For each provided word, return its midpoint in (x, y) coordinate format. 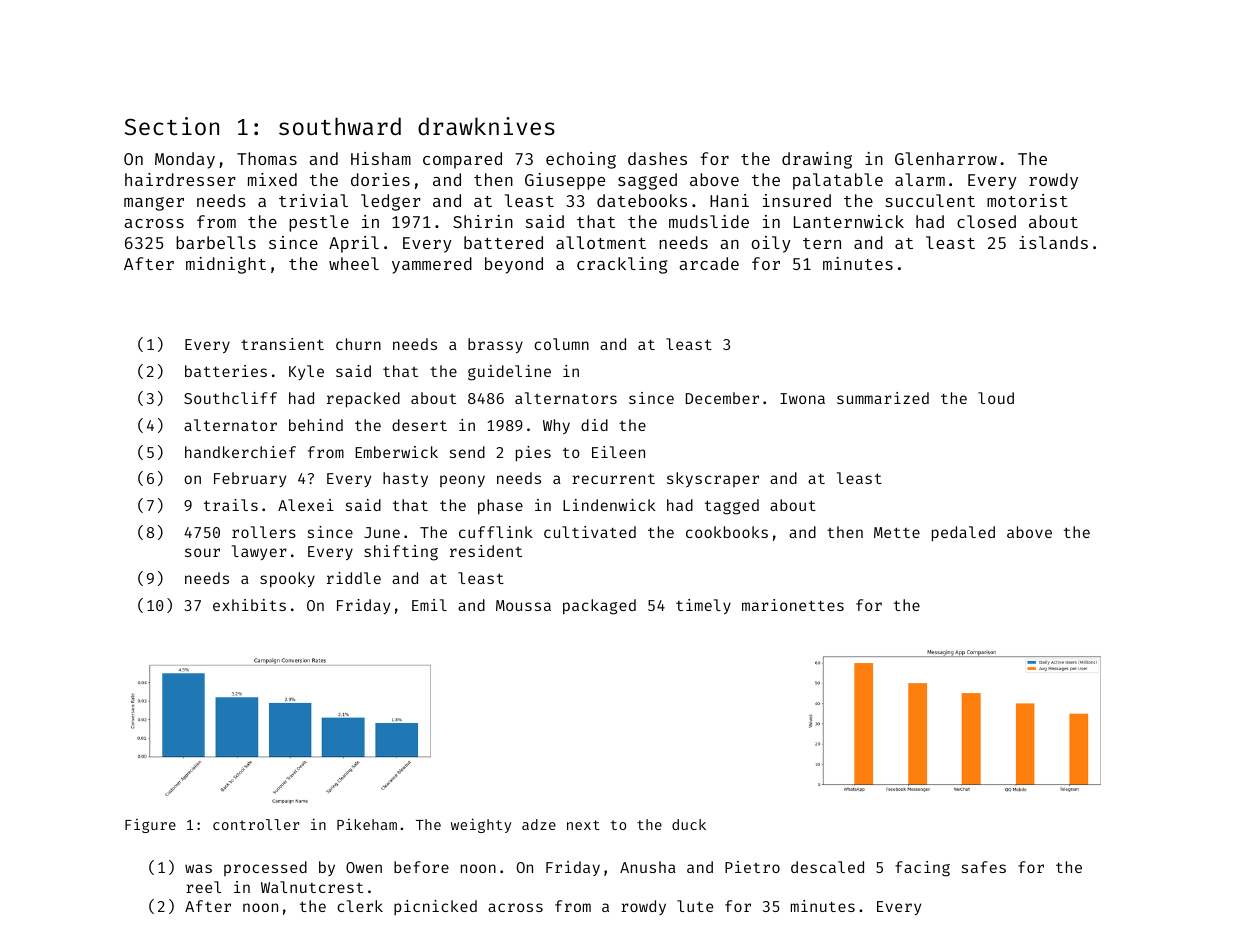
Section (172, 126)
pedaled (963, 534)
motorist (1027, 200)
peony (462, 481)
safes (984, 867)
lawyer (259, 552)
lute (695, 906)
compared (462, 160)
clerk (360, 906)
